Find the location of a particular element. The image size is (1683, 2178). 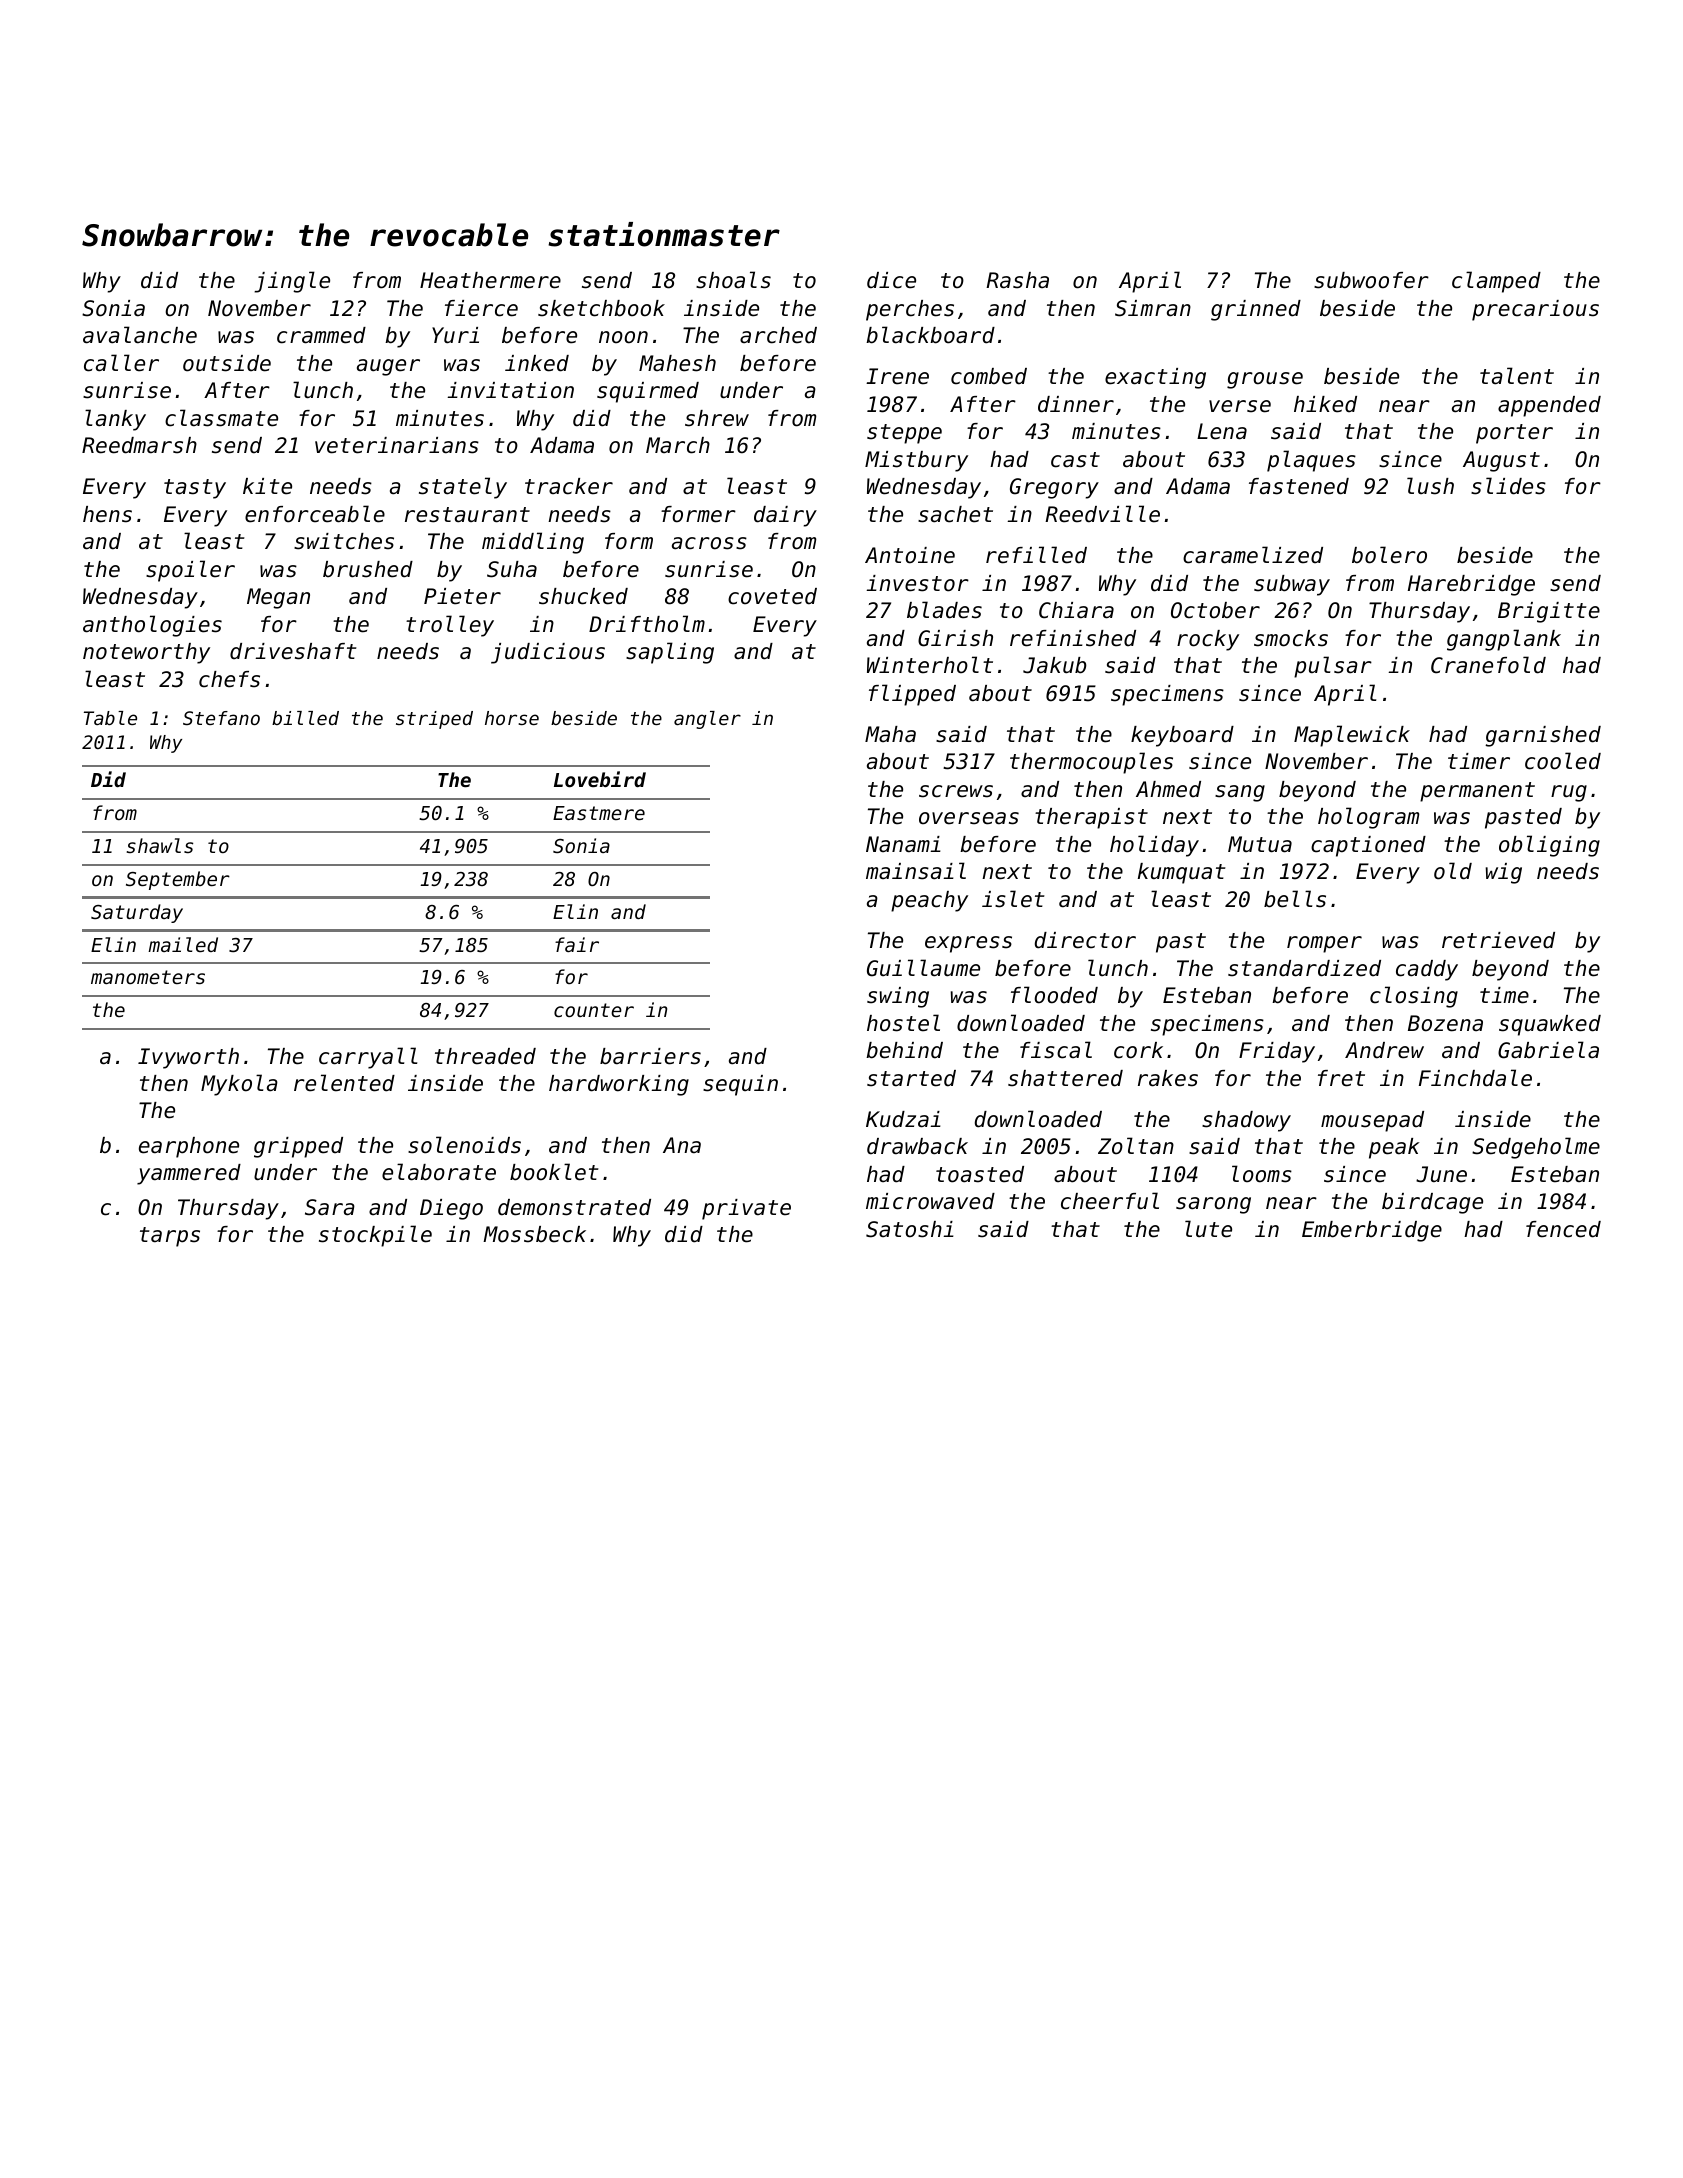

fenced is located at coordinates (1563, 1229).
